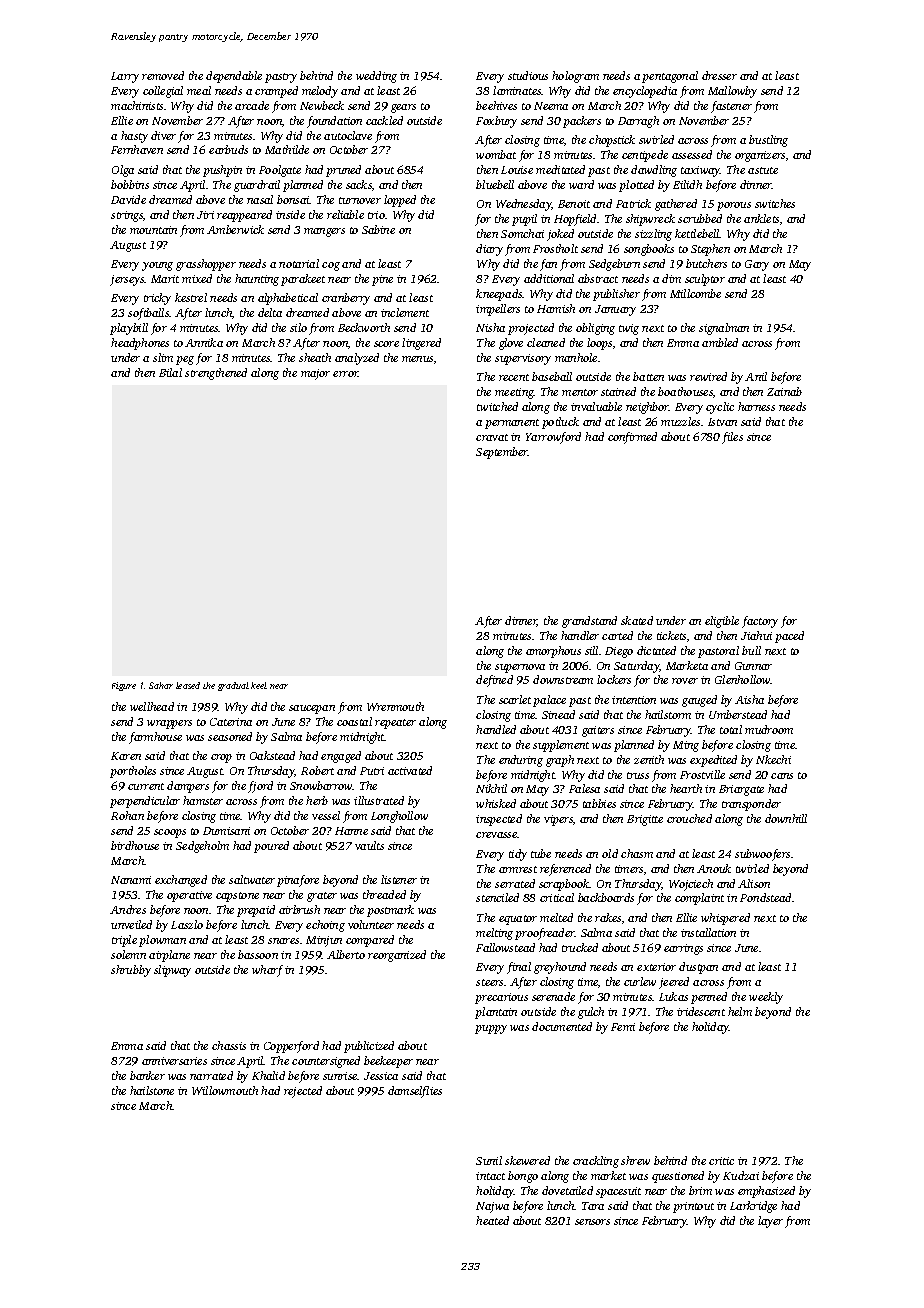 The height and width of the screenshot is (1308, 924). I want to click on saucepan, so click(312, 709).
